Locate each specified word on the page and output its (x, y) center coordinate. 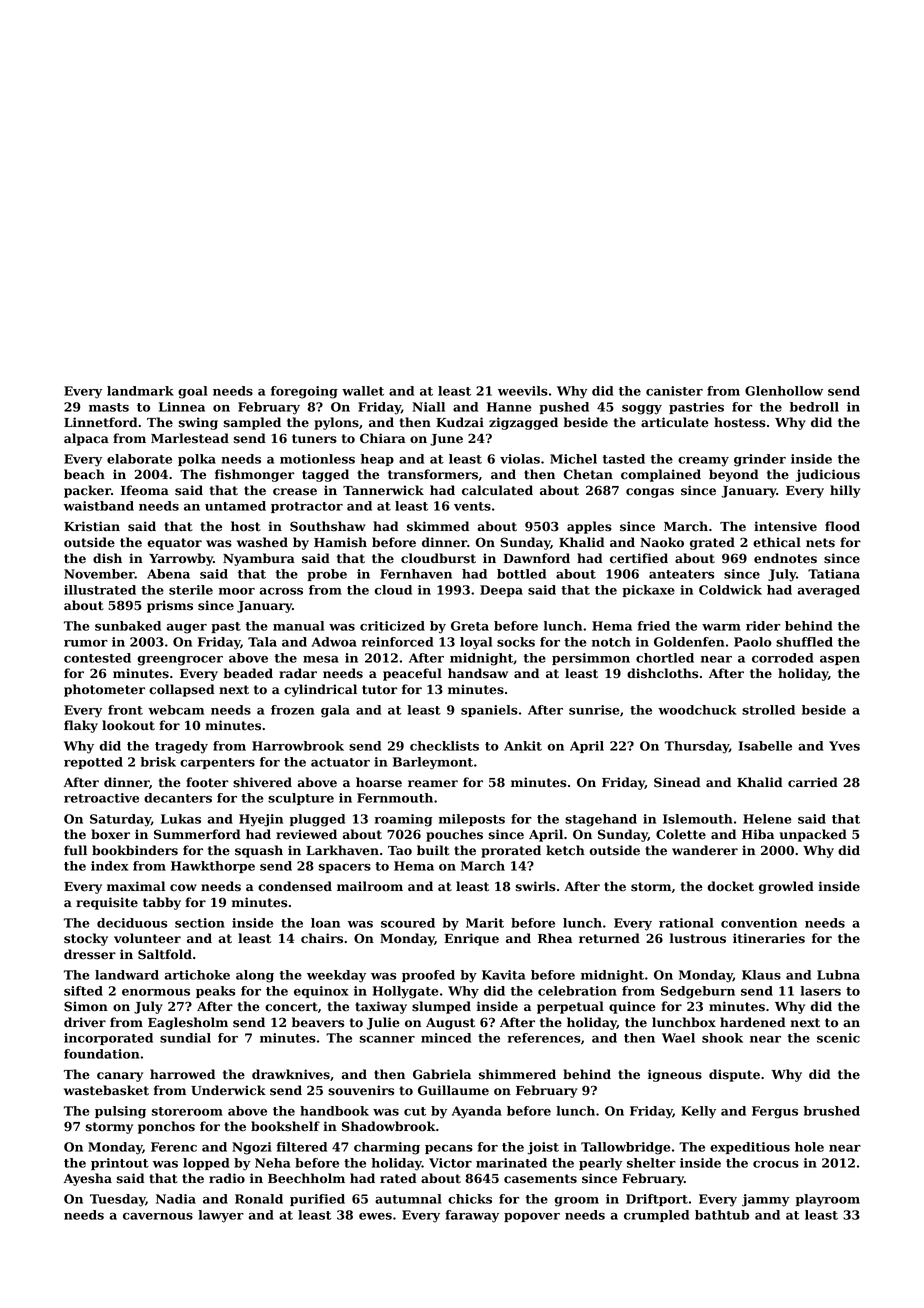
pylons (336, 423)
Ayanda (477, 1112)
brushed (832, 1111)
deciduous (132, 923)
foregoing (304, 392)
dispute (734, 1075)
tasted (624, 459)
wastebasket (106, 1090)
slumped (441, 1007)
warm (721, 627)
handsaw (478, 673)
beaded (248, 673)
